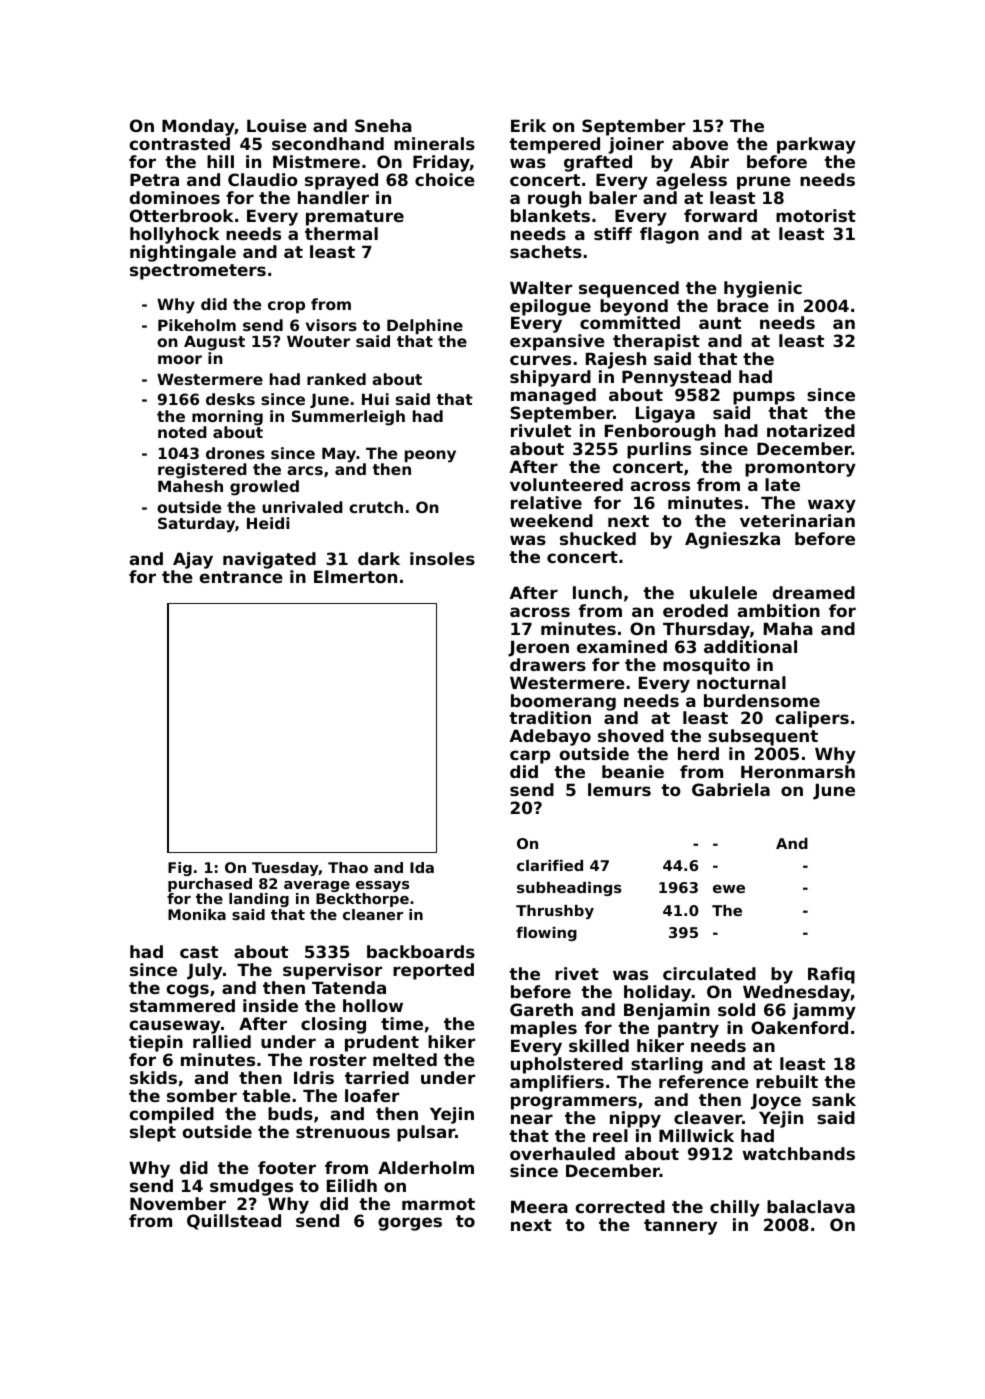 This page has height=1399, width=985. What do you see at coordinates (182, 1005) in the page?
I see `stammered` at bounding box center [182, 1005].
